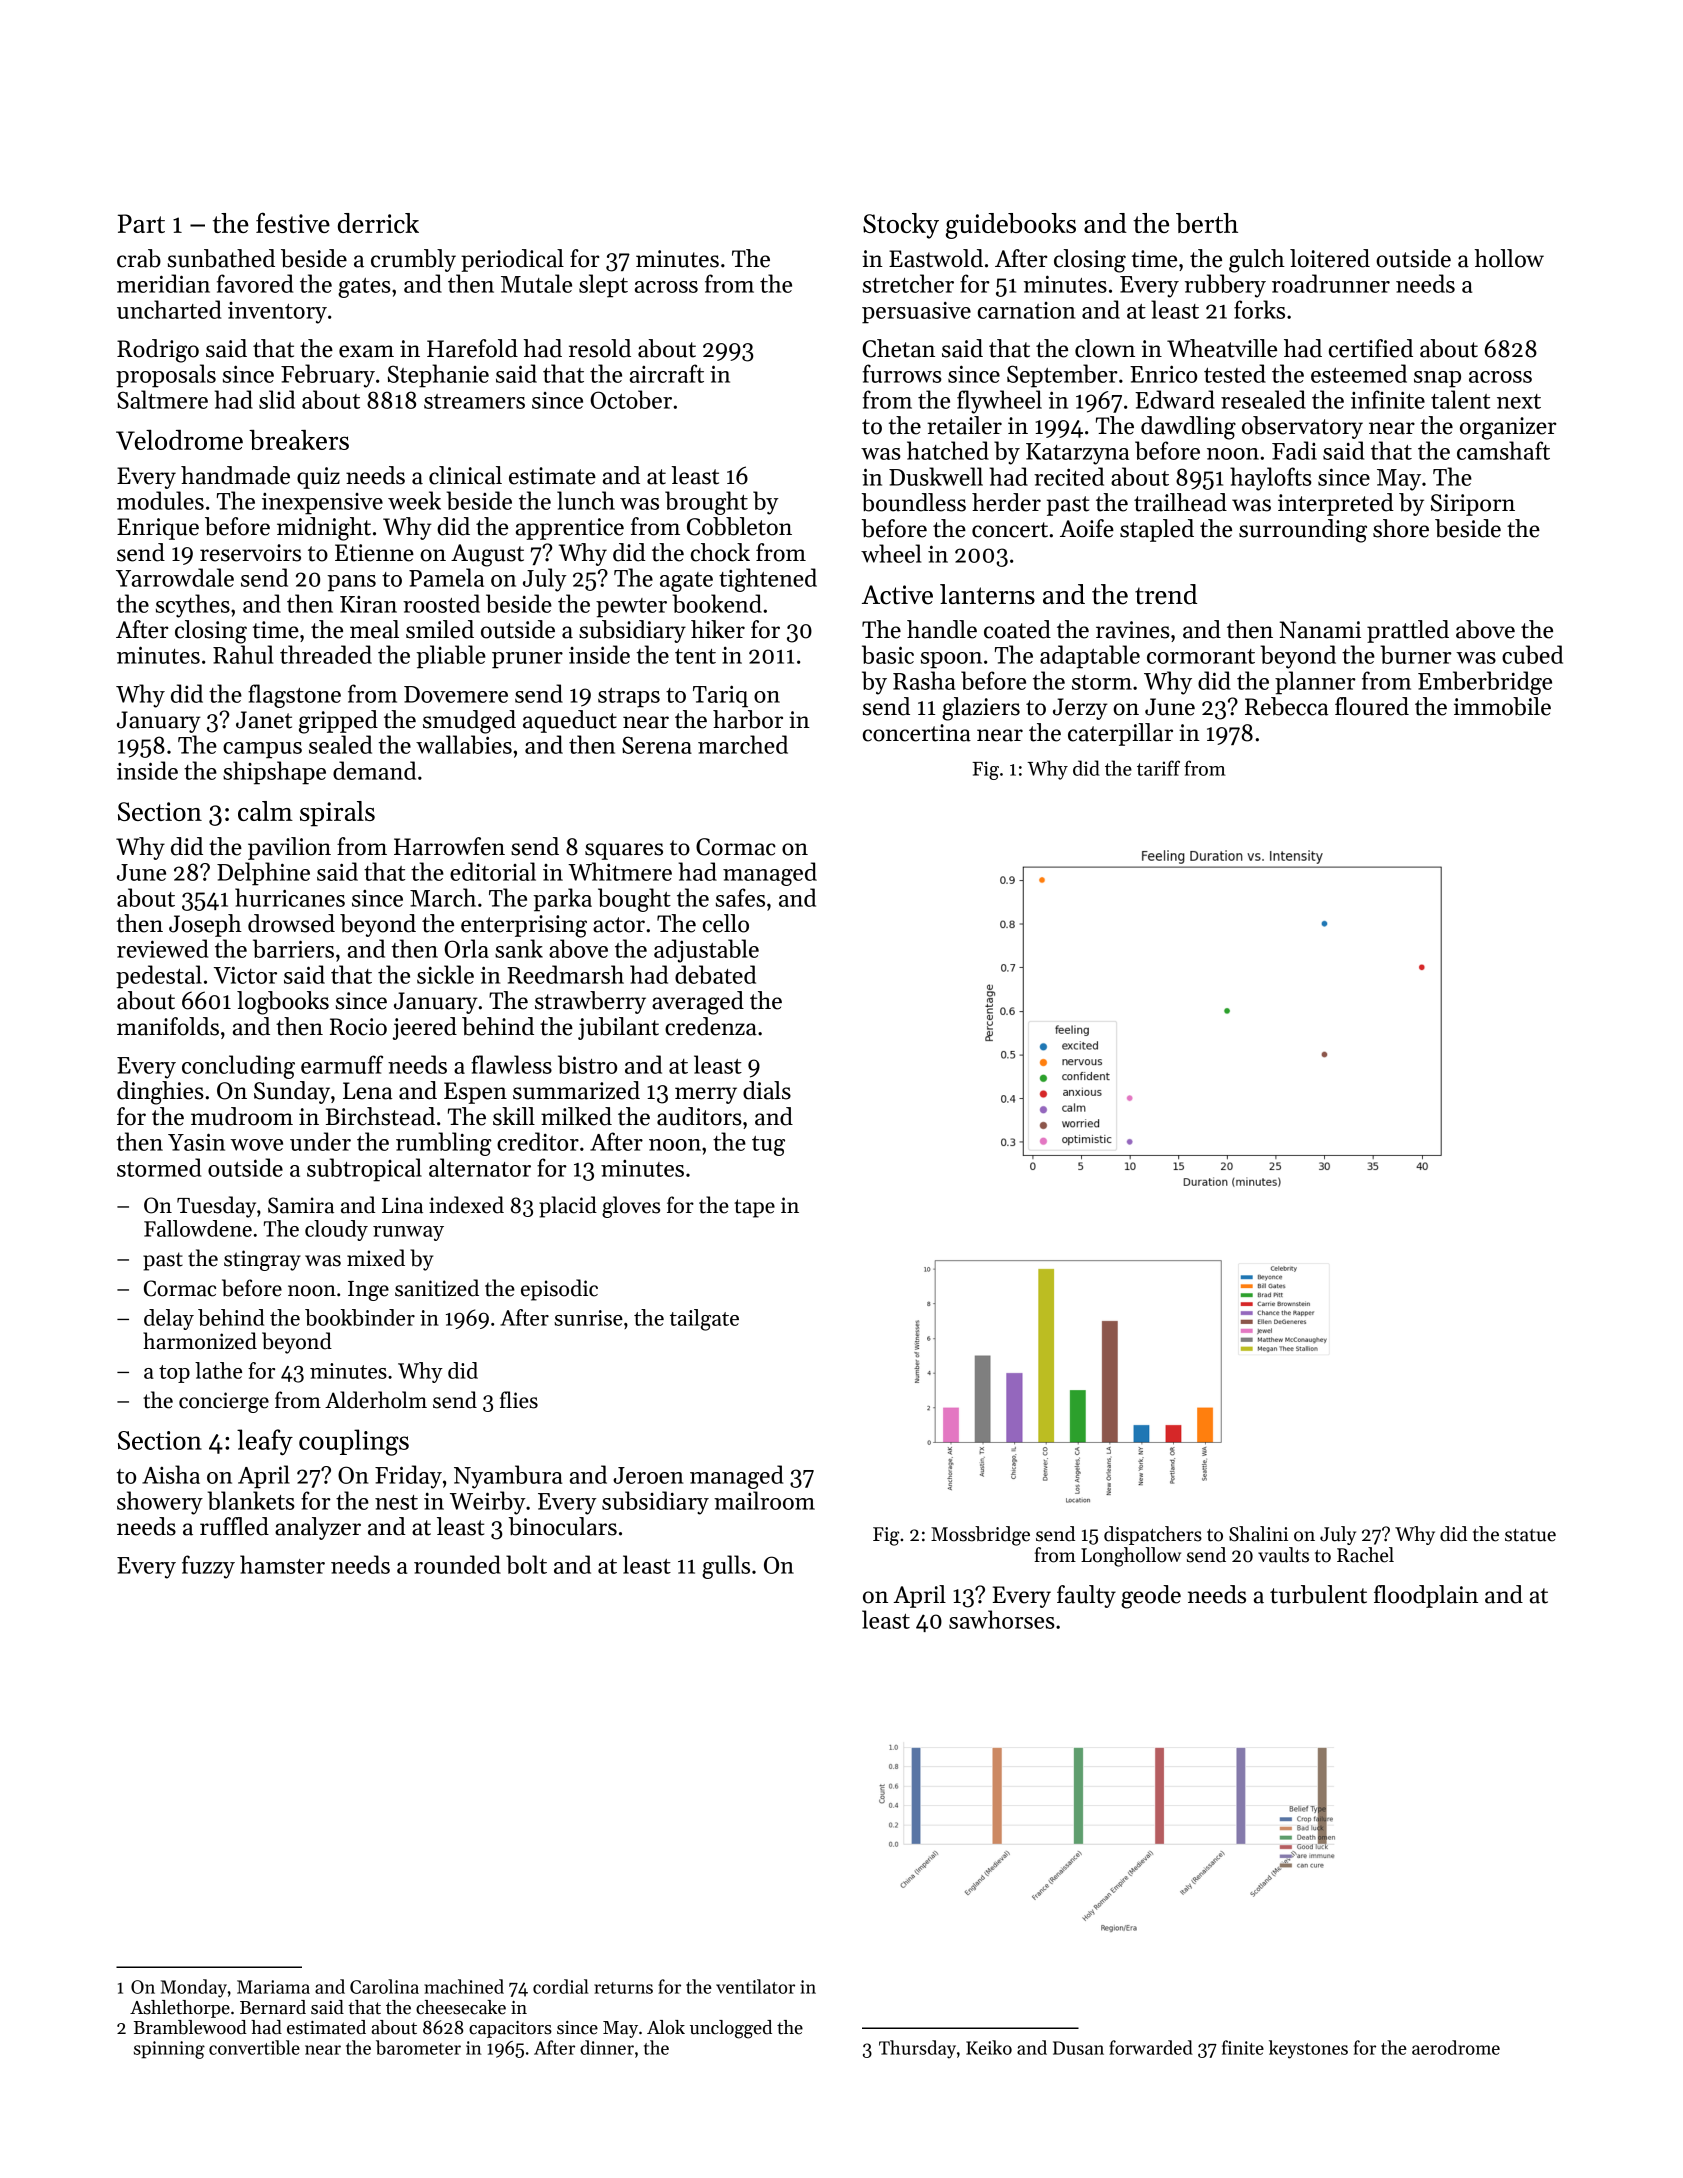  What do you see at coordinates (1330, 258) in the screenshot?
I see `loitered` at bounding box center [1330, 258].
